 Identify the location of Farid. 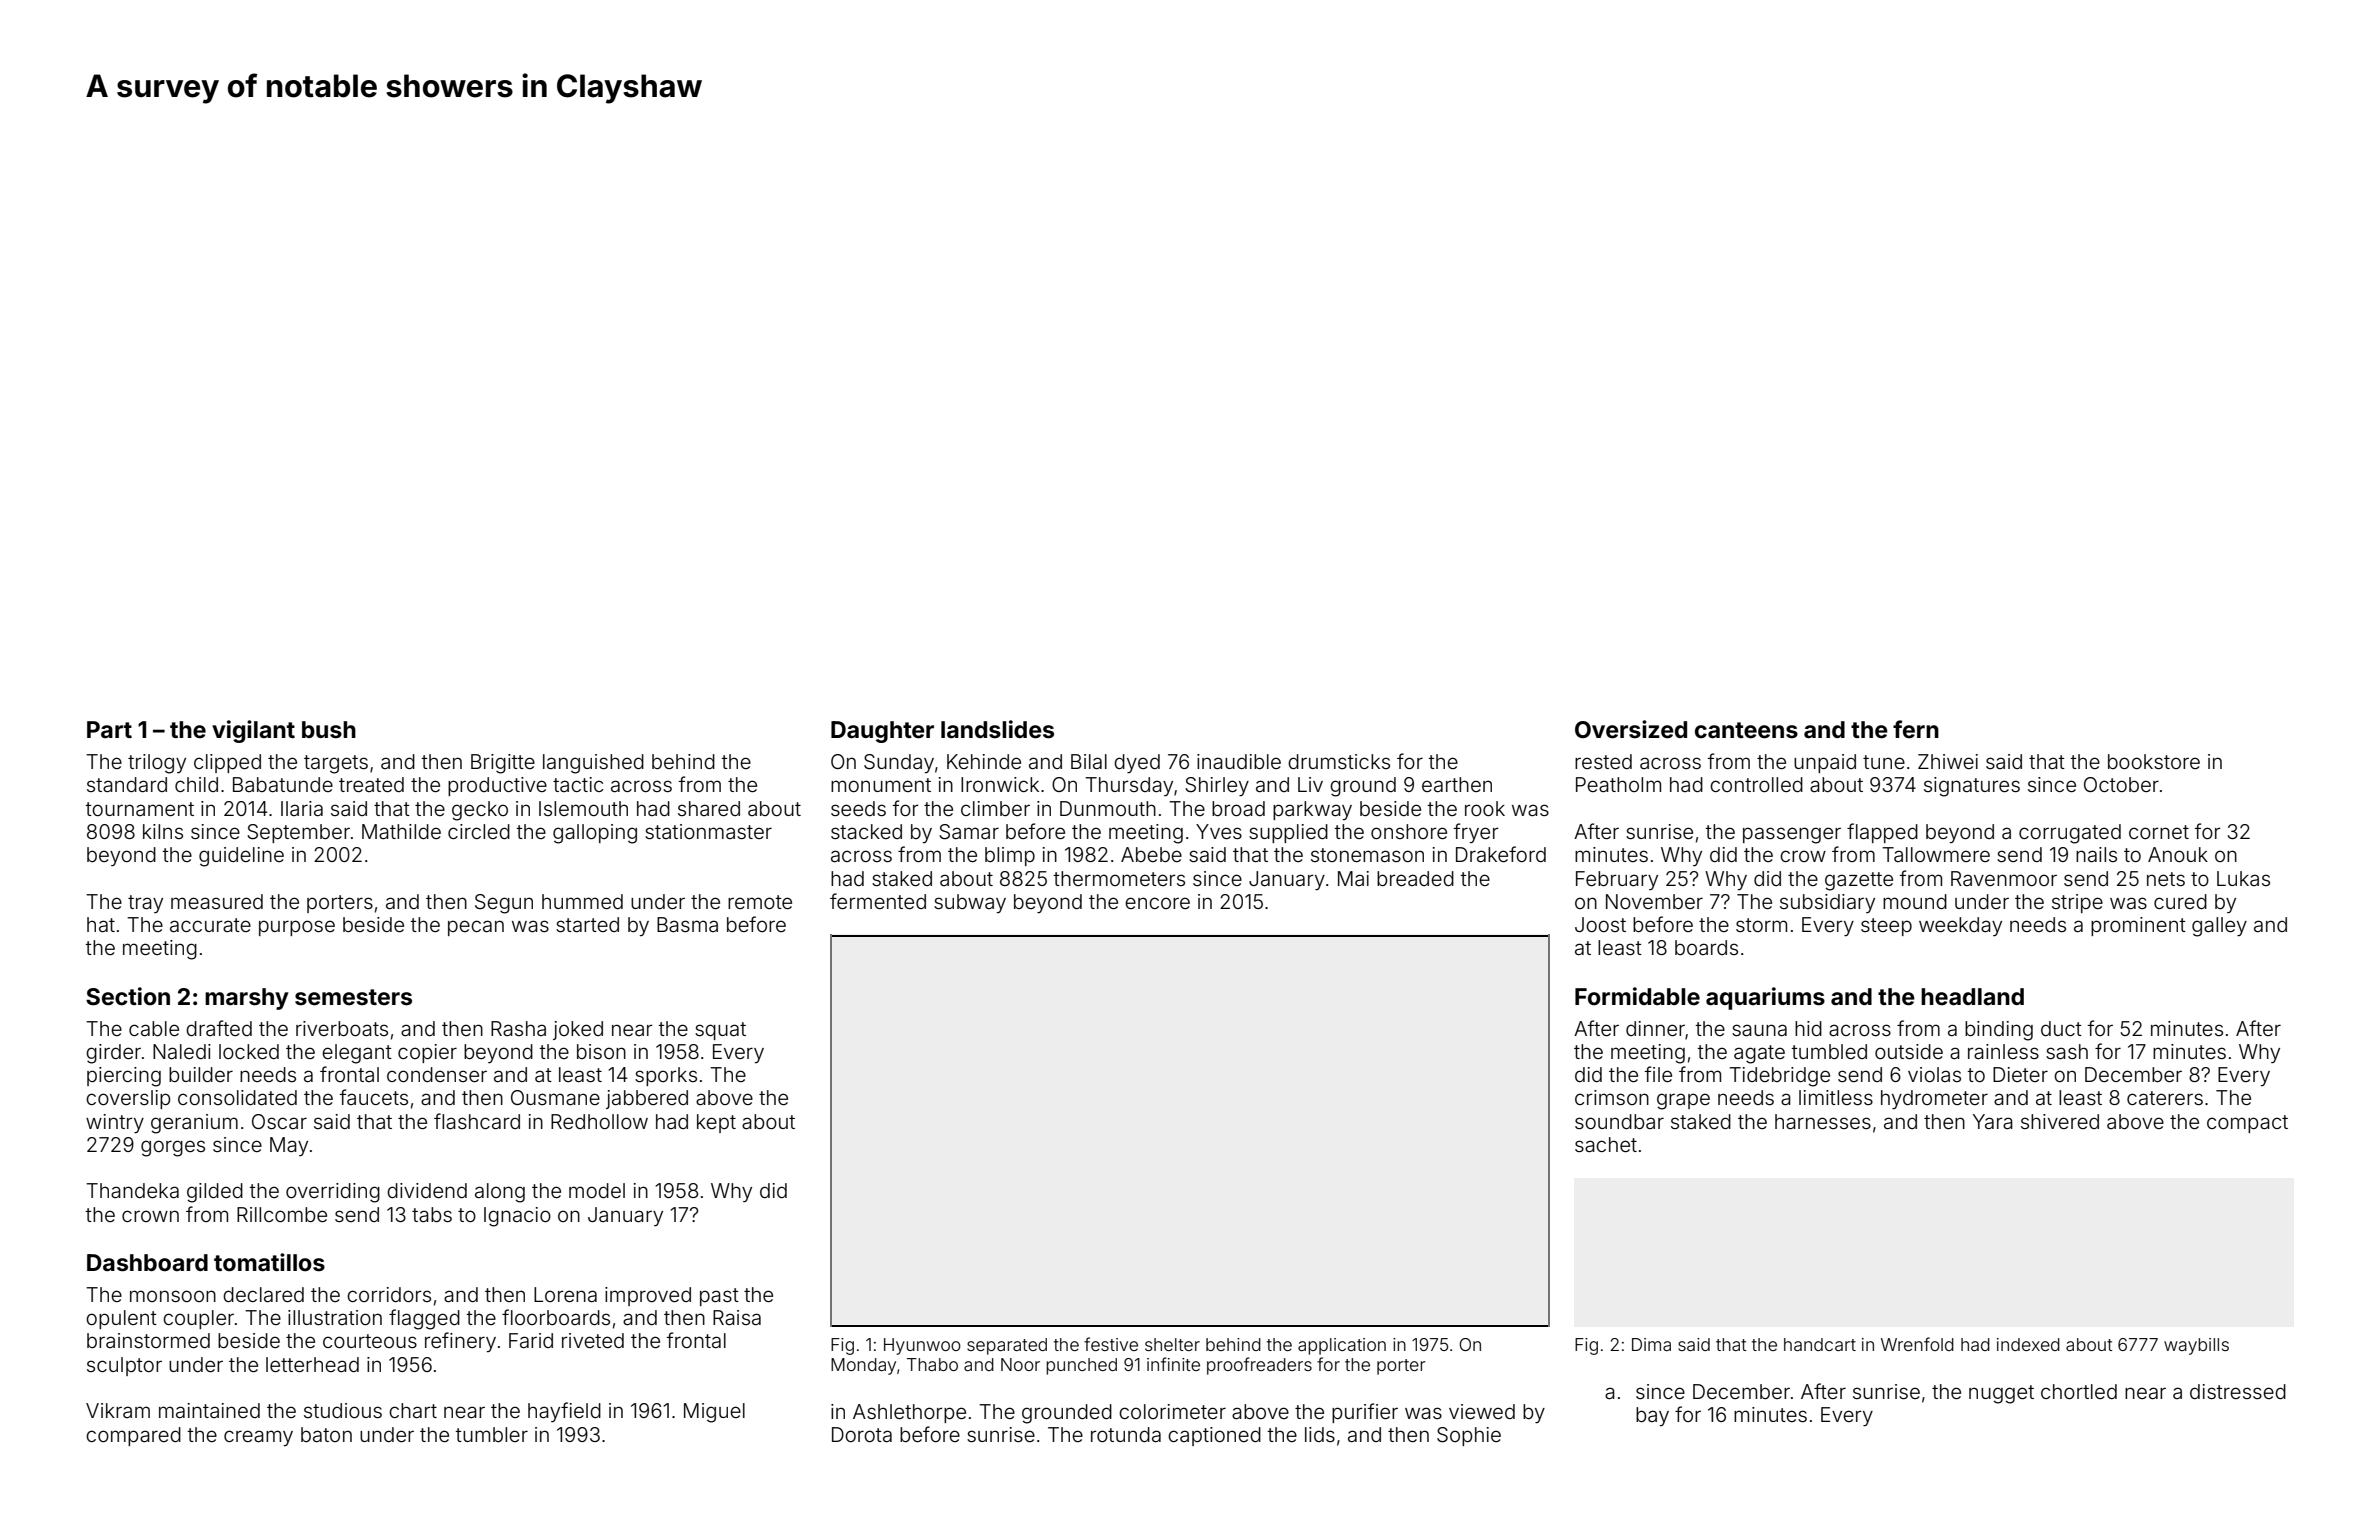
(531, 1340).
